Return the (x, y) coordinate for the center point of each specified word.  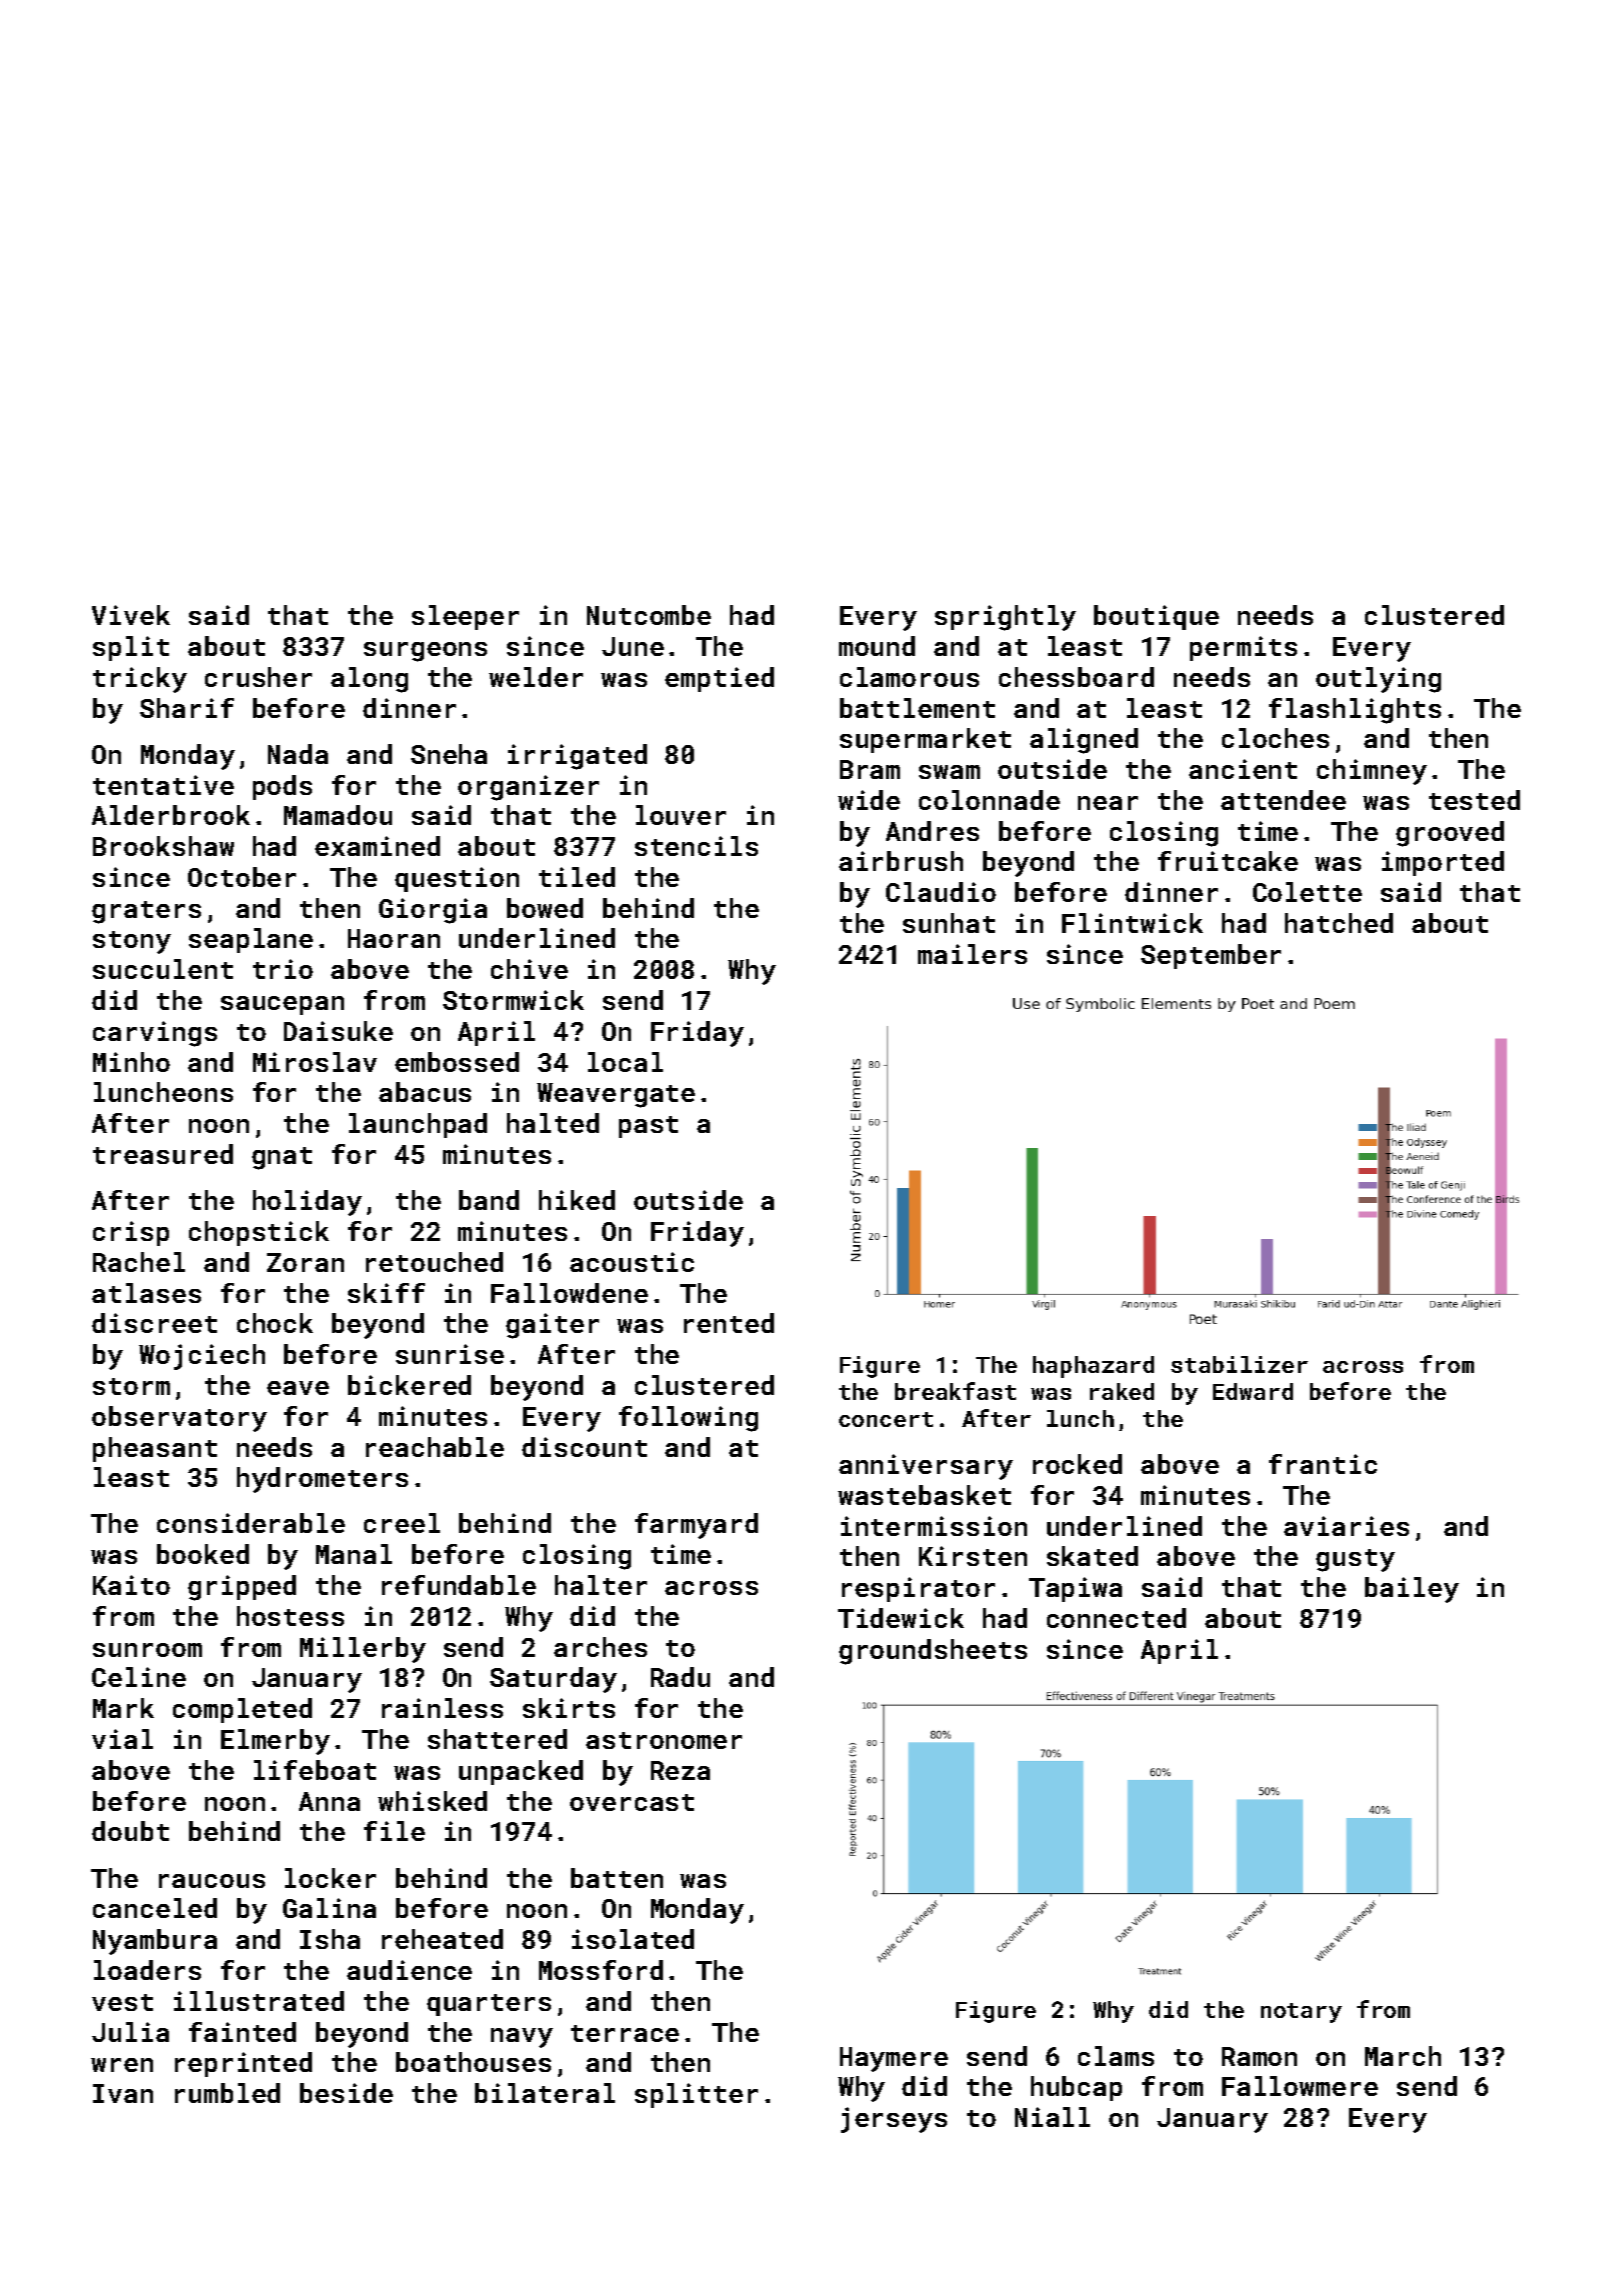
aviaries (1346, 1526)
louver (681, 815)
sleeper (465, 617)
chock (275, 1323)
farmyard (696, 1526)
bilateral (545, 2093)
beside (346, 2093)
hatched (1339, 923)
